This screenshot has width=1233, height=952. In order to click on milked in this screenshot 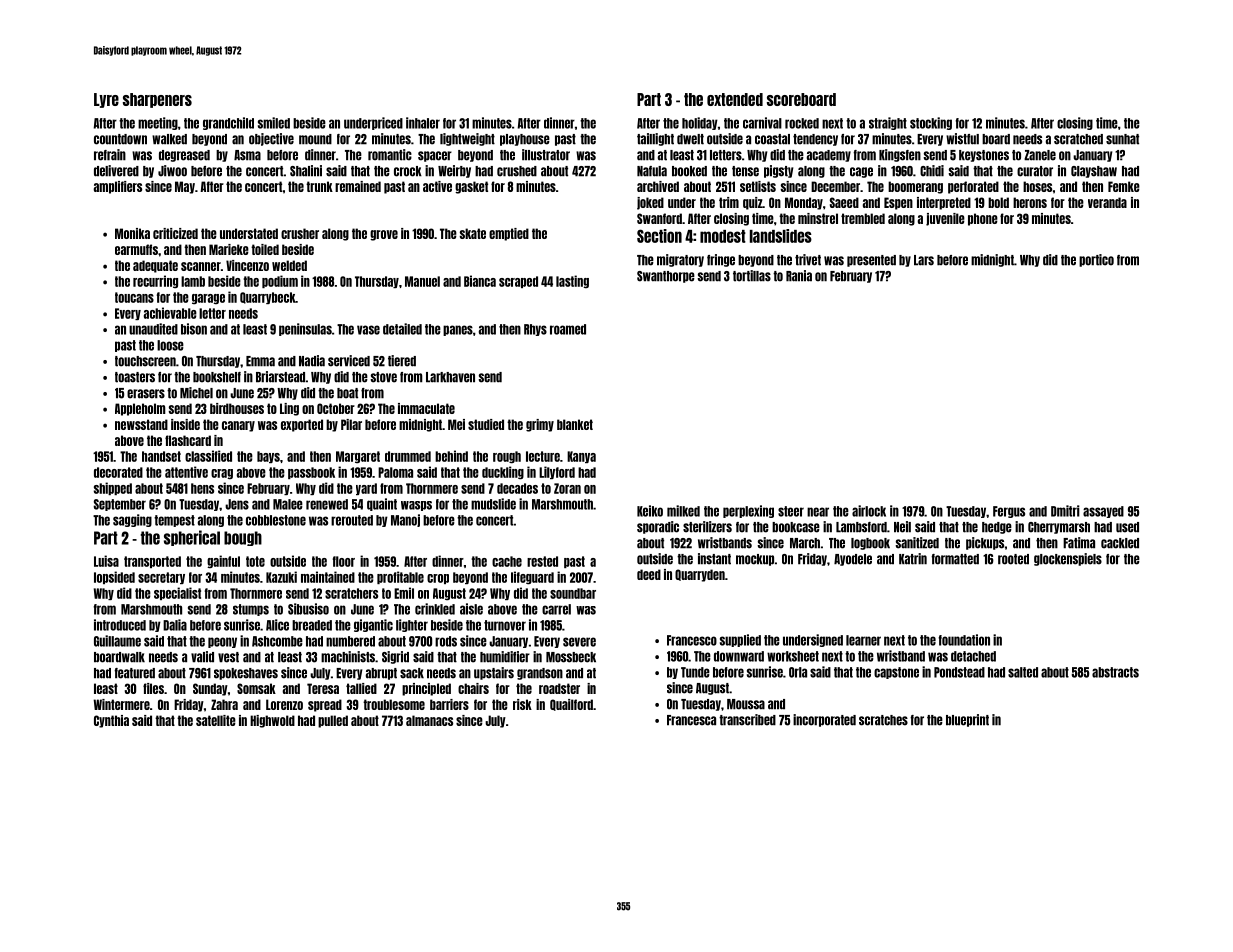, I will do `click(683, 511)`.
